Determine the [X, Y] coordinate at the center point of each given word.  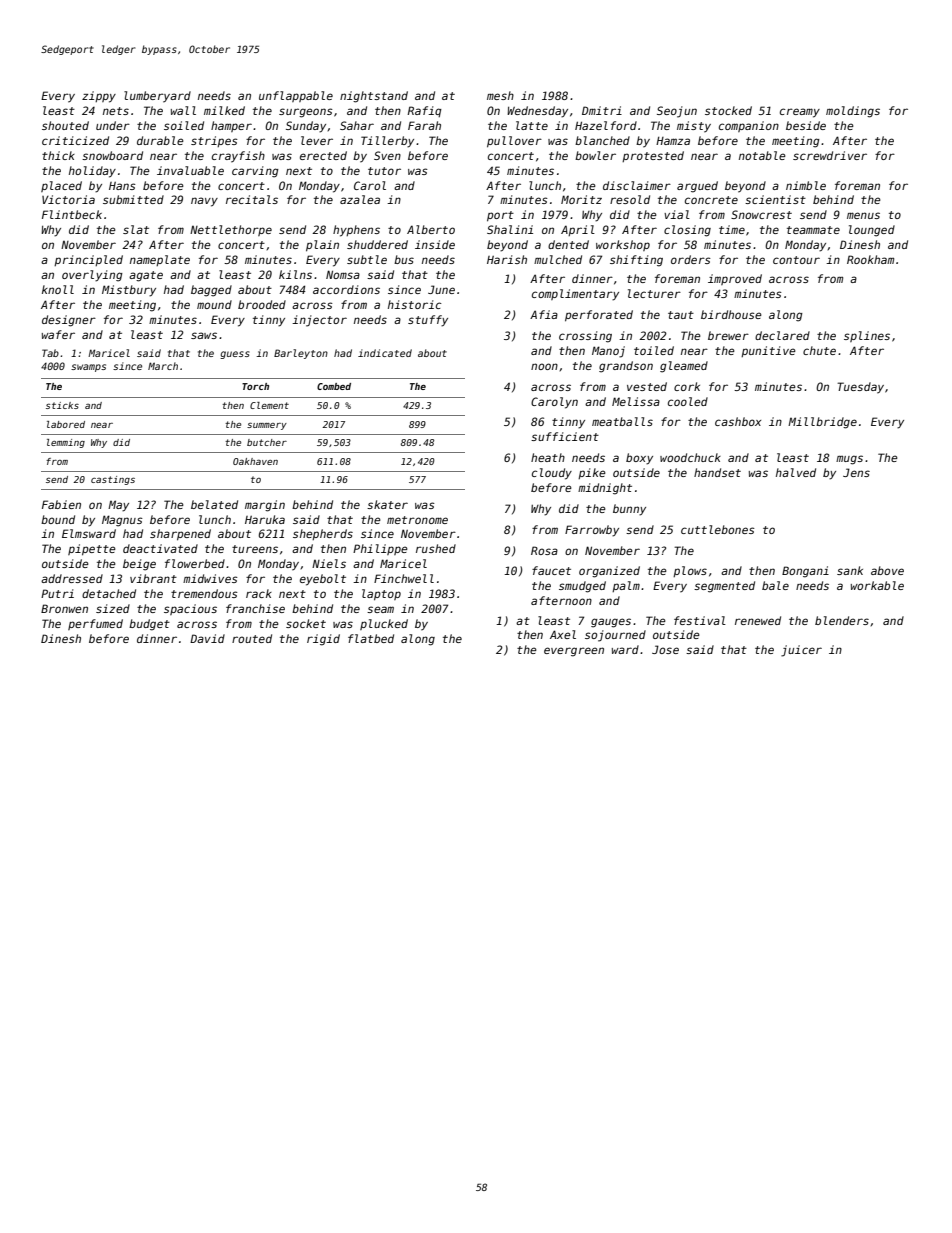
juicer [801, 651]
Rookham [870, 259]
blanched [602, 140]
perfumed [95, 624]
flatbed [371, 638]
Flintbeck [72, 214]
